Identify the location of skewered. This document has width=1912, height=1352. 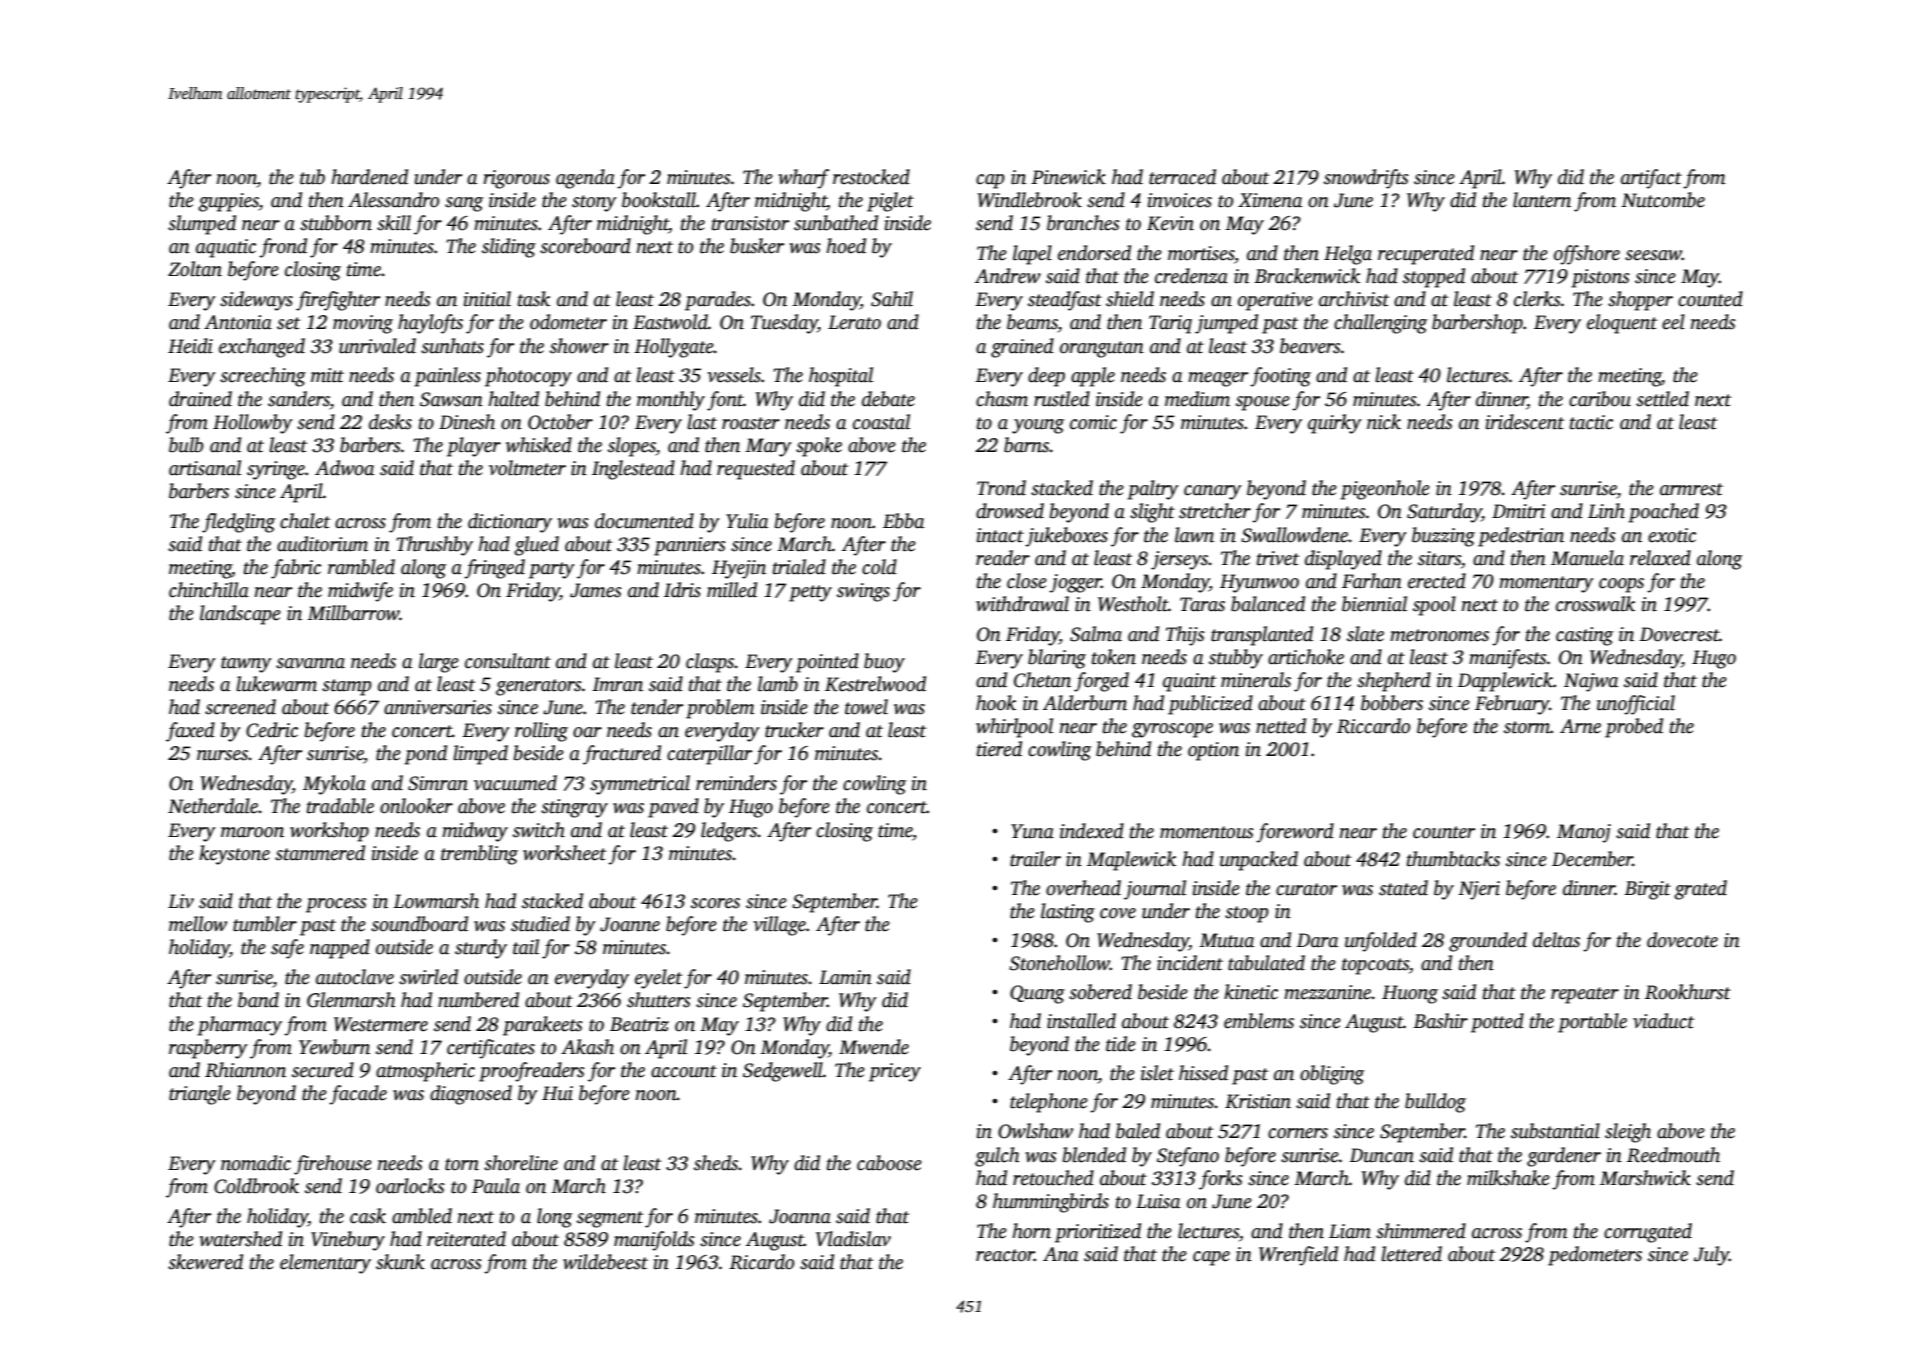
(205, 1262).
